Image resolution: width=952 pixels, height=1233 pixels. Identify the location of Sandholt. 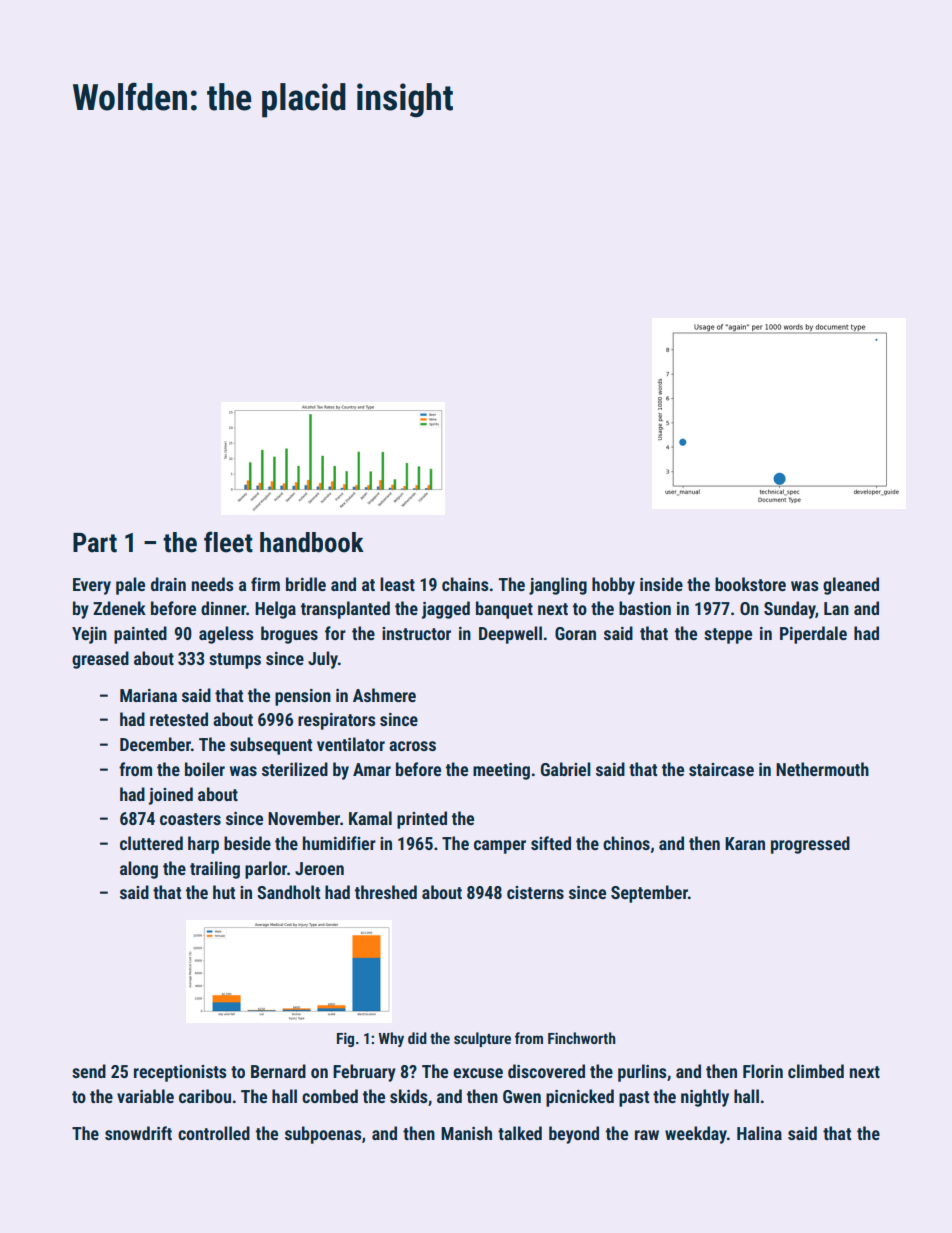
(288, 892).
